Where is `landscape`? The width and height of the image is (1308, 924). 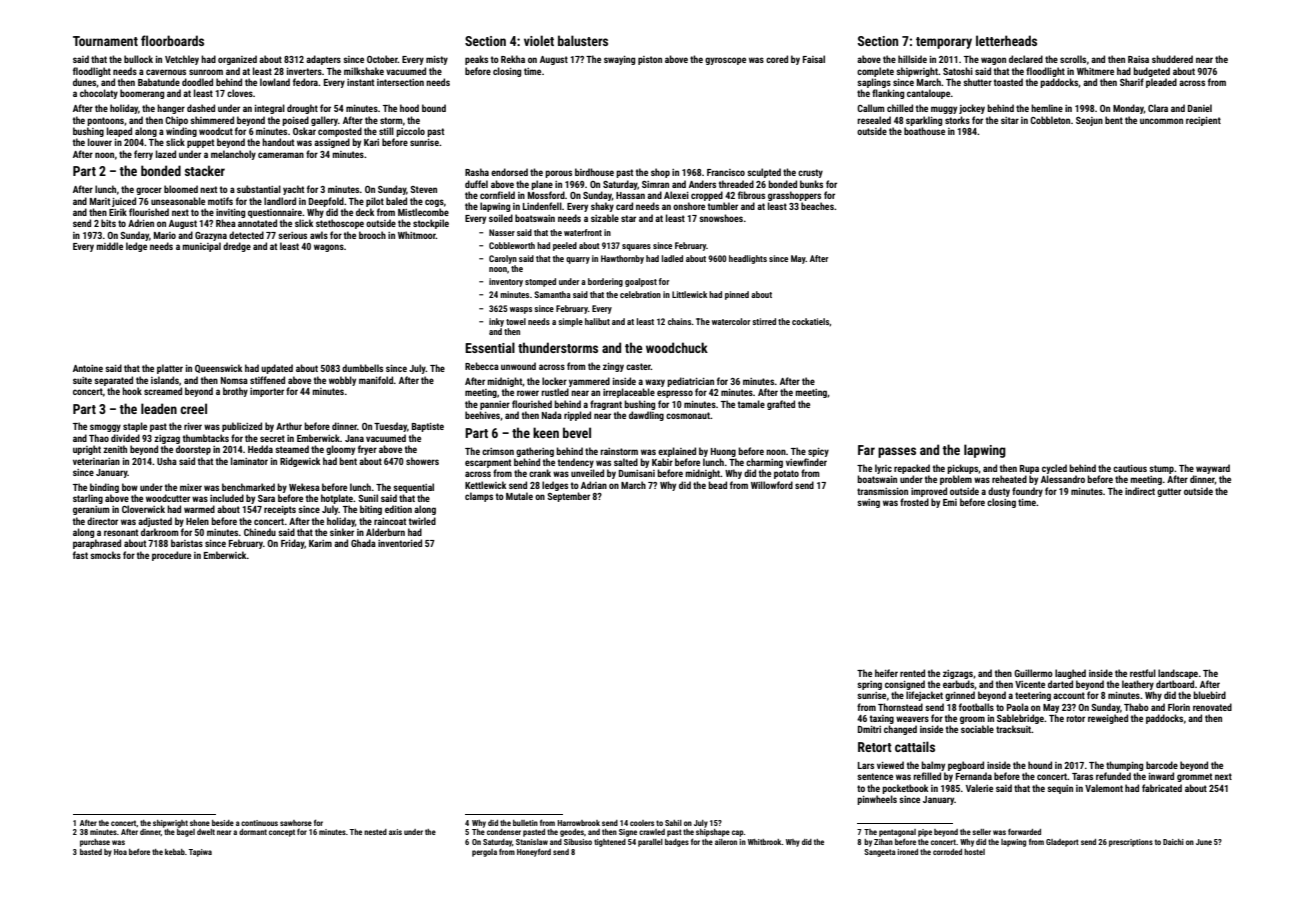 landscape is located at coordinates (1178, 674).
